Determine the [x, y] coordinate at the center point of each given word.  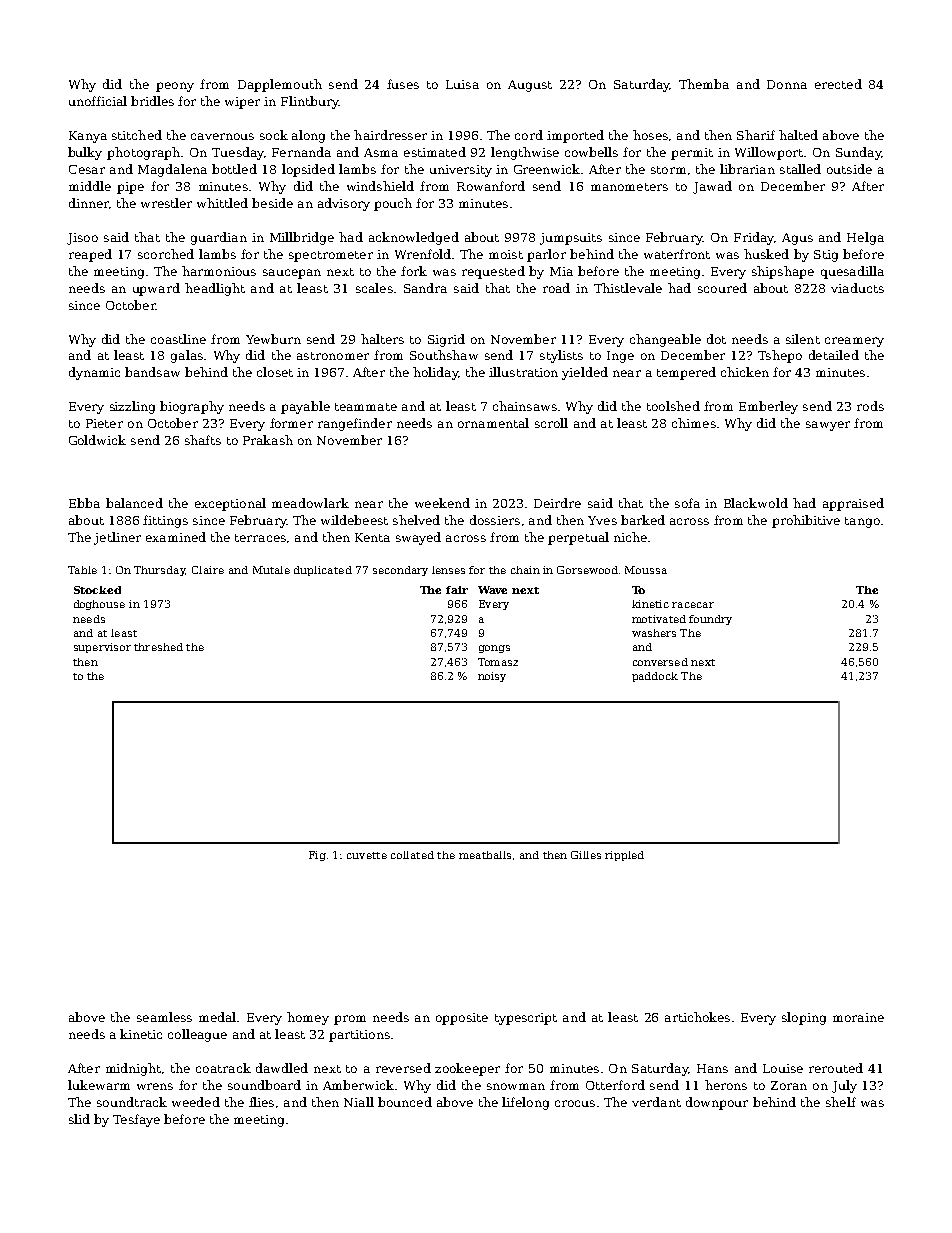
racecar [693, 605]
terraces [260, 538]
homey [308, 1018]
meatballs [485, 855]
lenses [448, 570]
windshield [380, 186]
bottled [234, 169]
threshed [158, 647]
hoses [650, 135]
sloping [804, 1018]
